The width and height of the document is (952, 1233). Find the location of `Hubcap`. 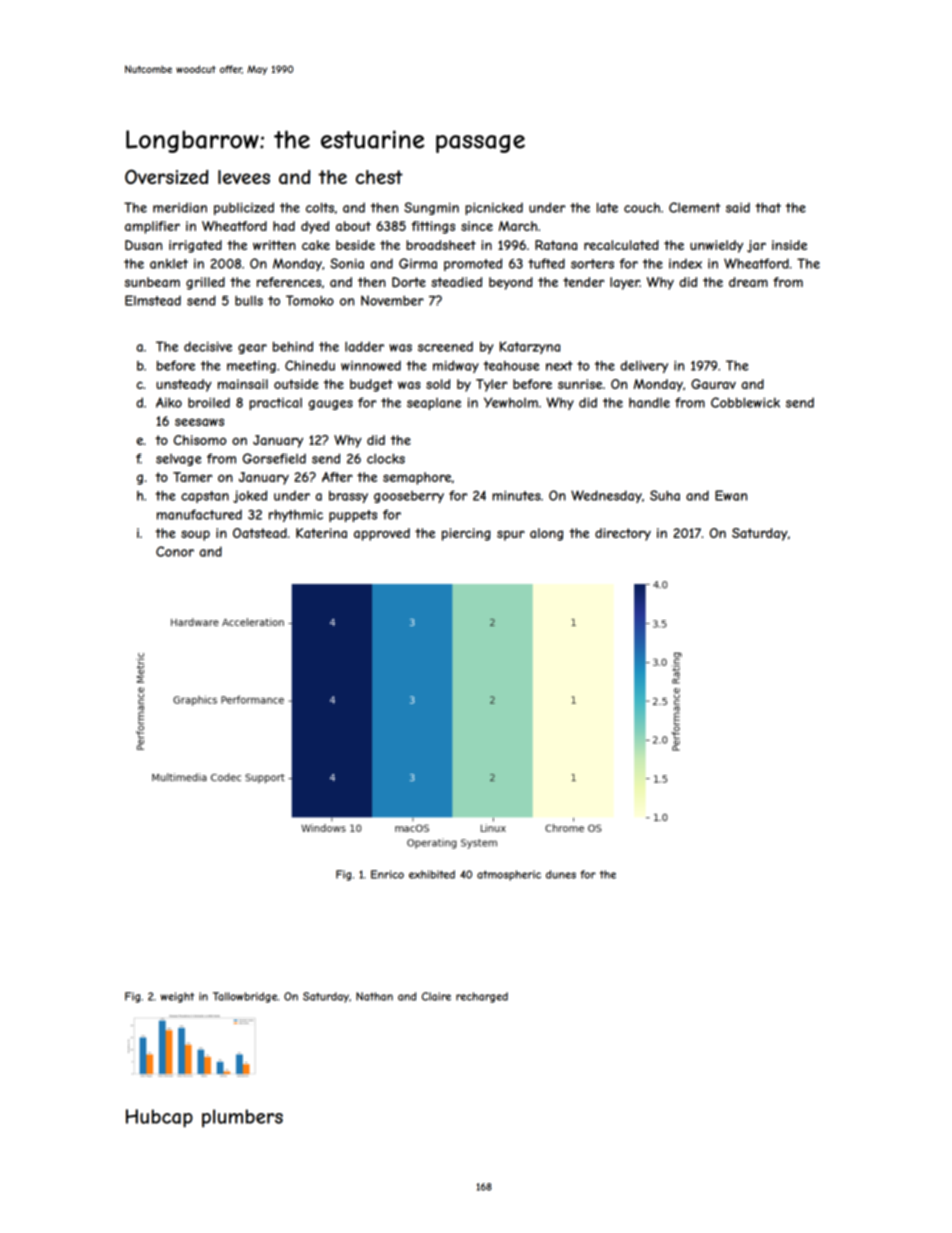

Hubcap is located at coordinates (159, 1118).
